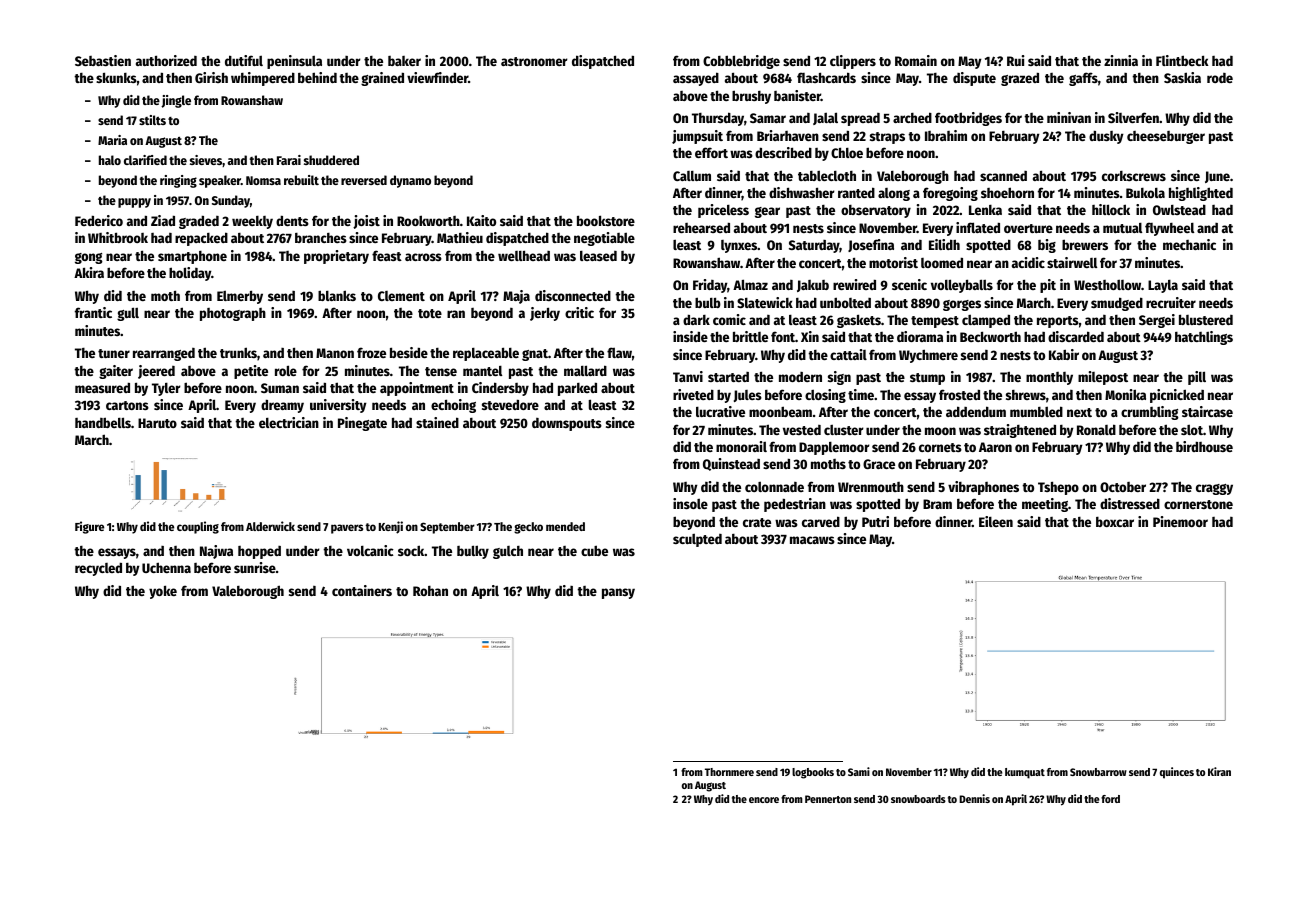 This screenshot has width=1308, height=924. What do you see at coordinates (813, 773) in the screenshot?
I see `logbooks` at bounding box center [813, 773].
